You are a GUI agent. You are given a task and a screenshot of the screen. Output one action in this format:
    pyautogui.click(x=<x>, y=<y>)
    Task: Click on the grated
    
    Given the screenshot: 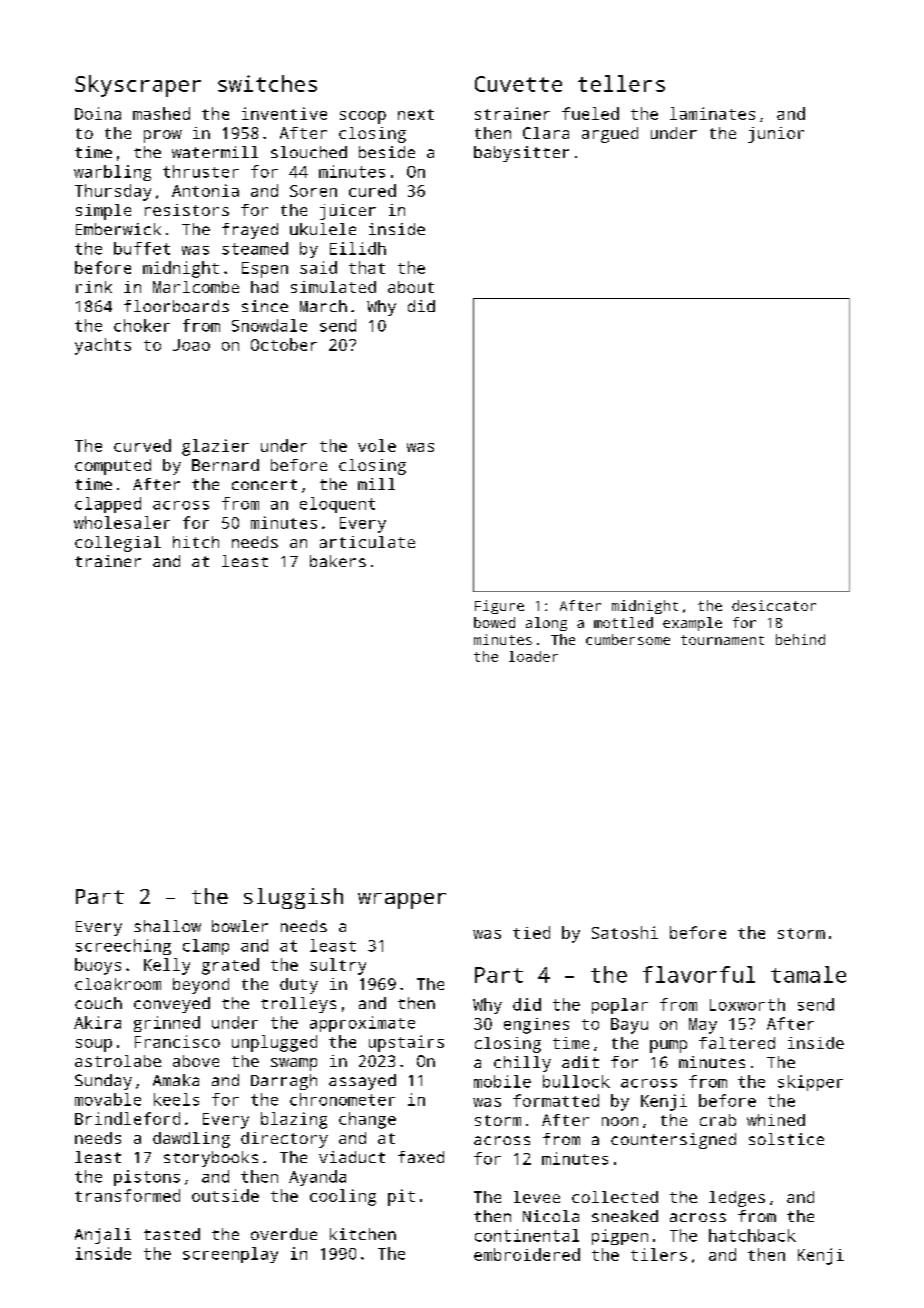 What is the action you would take?
    pyautogui.click(x=230, y=966)
